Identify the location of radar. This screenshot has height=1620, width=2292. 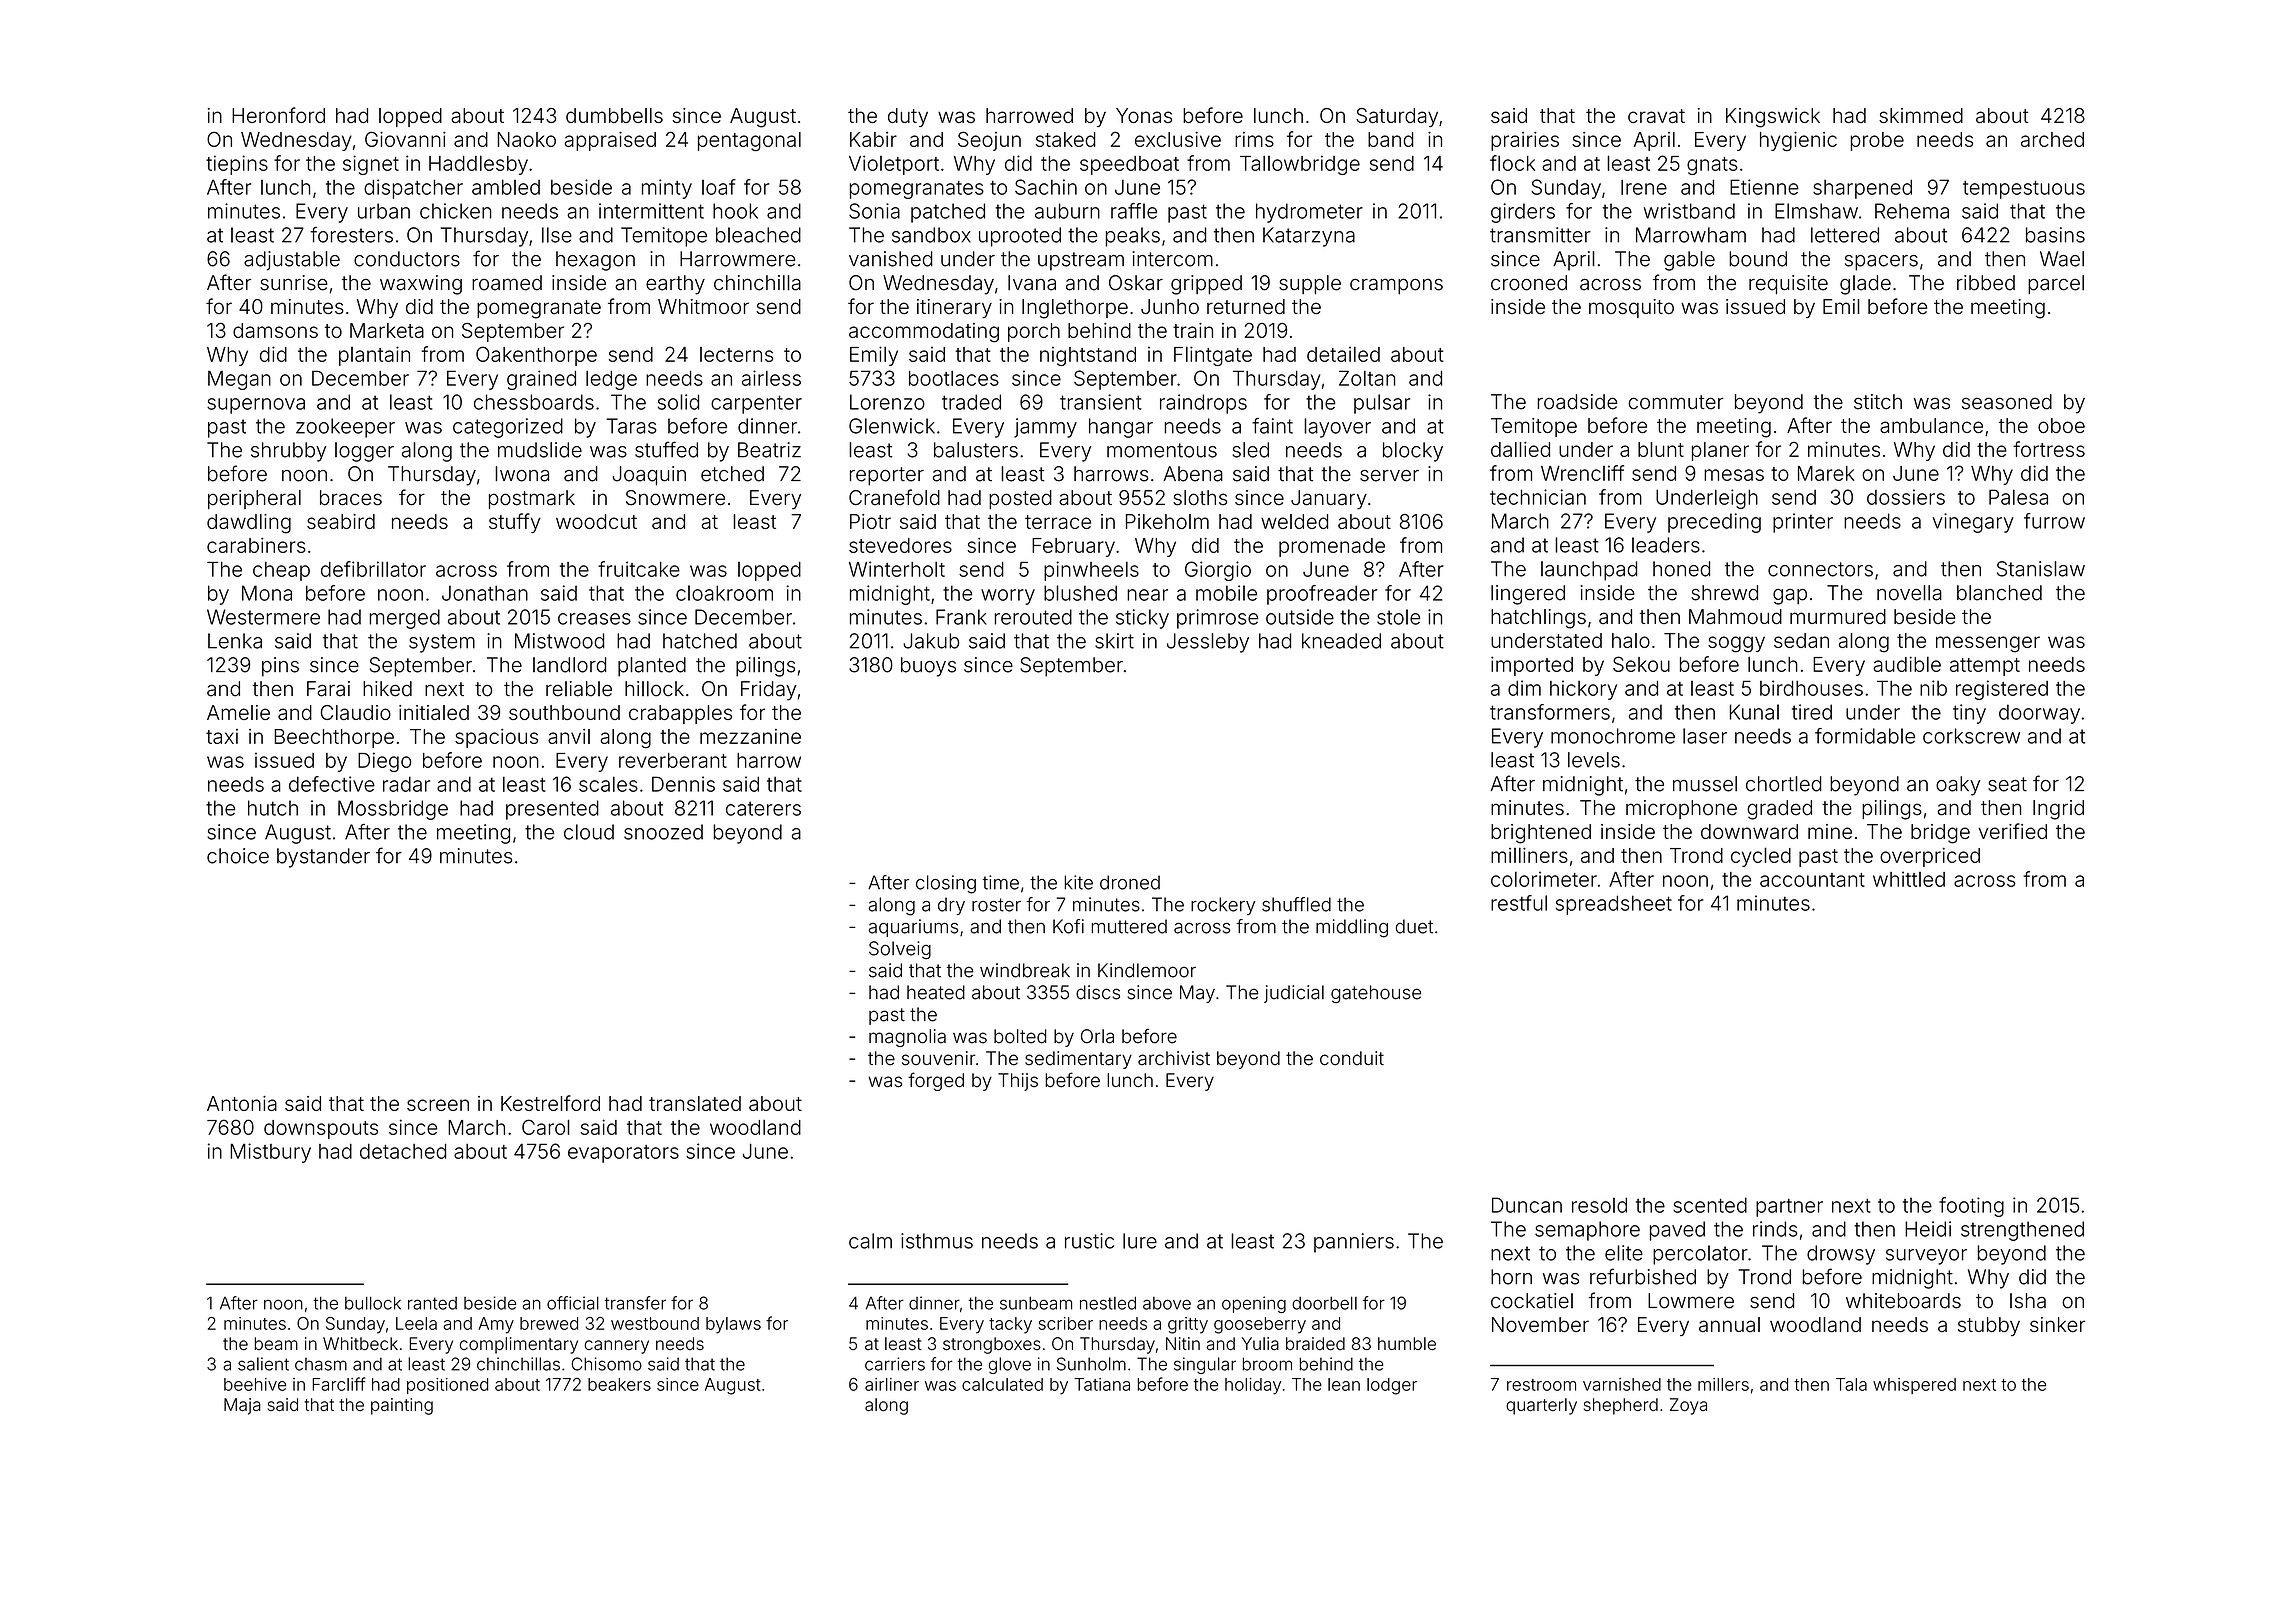
(406, 784).
